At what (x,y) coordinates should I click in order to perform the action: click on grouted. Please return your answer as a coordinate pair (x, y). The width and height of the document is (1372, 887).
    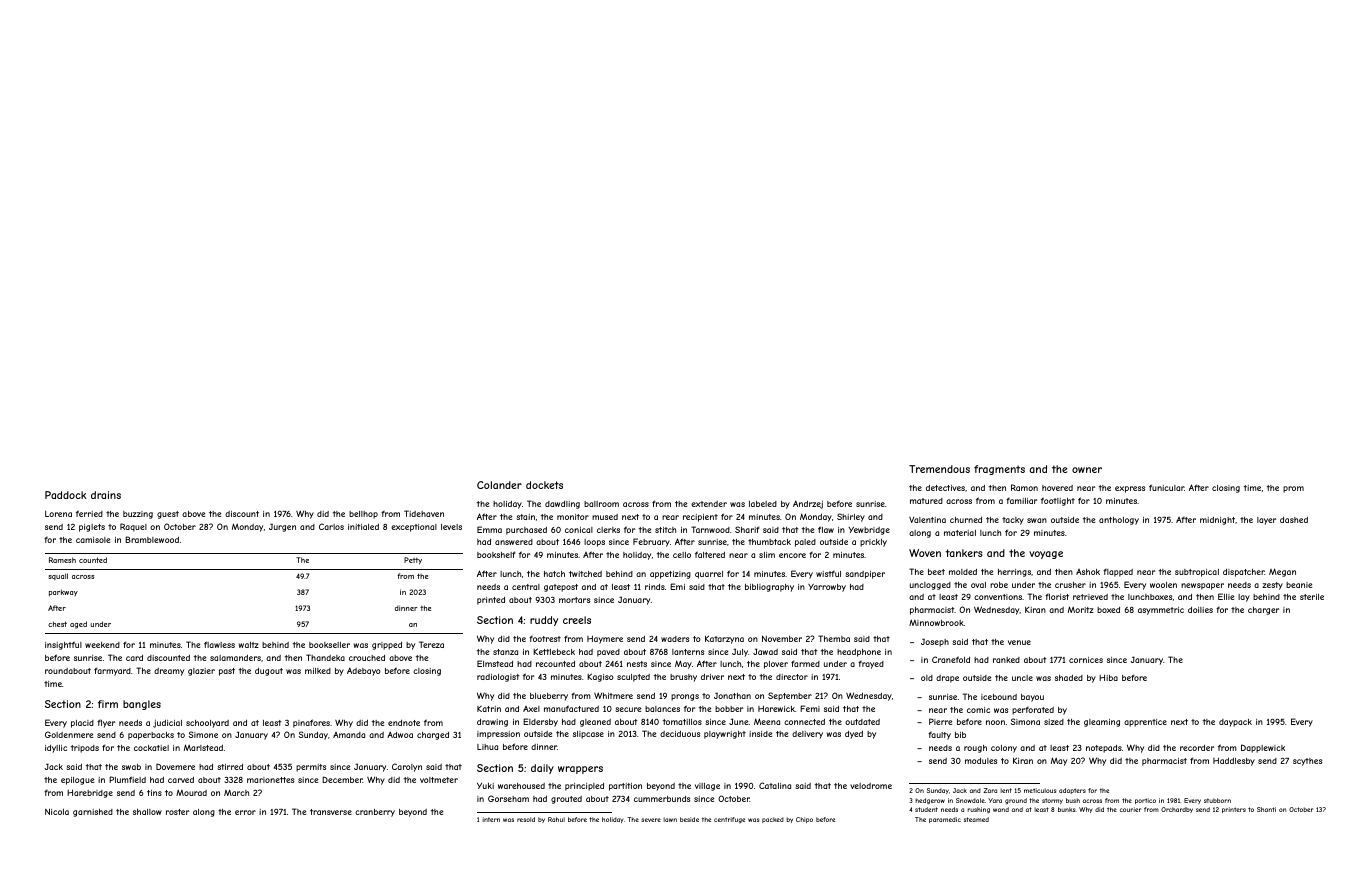
    Looking at the image, I should click on (566, 800).
